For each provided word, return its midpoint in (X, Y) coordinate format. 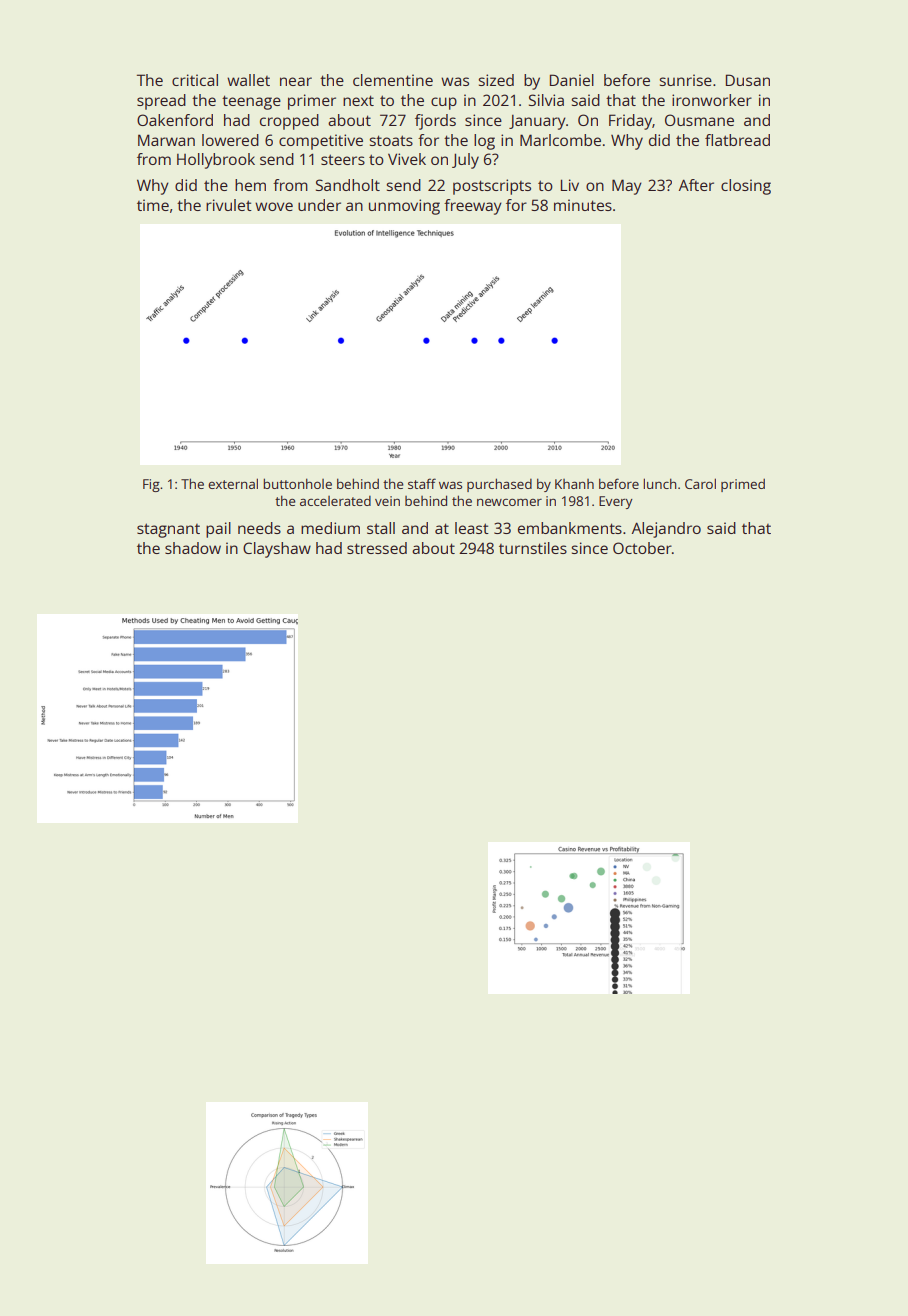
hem (250, 185)
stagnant (168, 530)
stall (381, 528)
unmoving (404, 207)
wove (274, 206)
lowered (230, 140)
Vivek (407, 159)
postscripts (492, 187)
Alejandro (666, 530)
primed (743, 485)
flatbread (737, 140)
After (696, 185)
